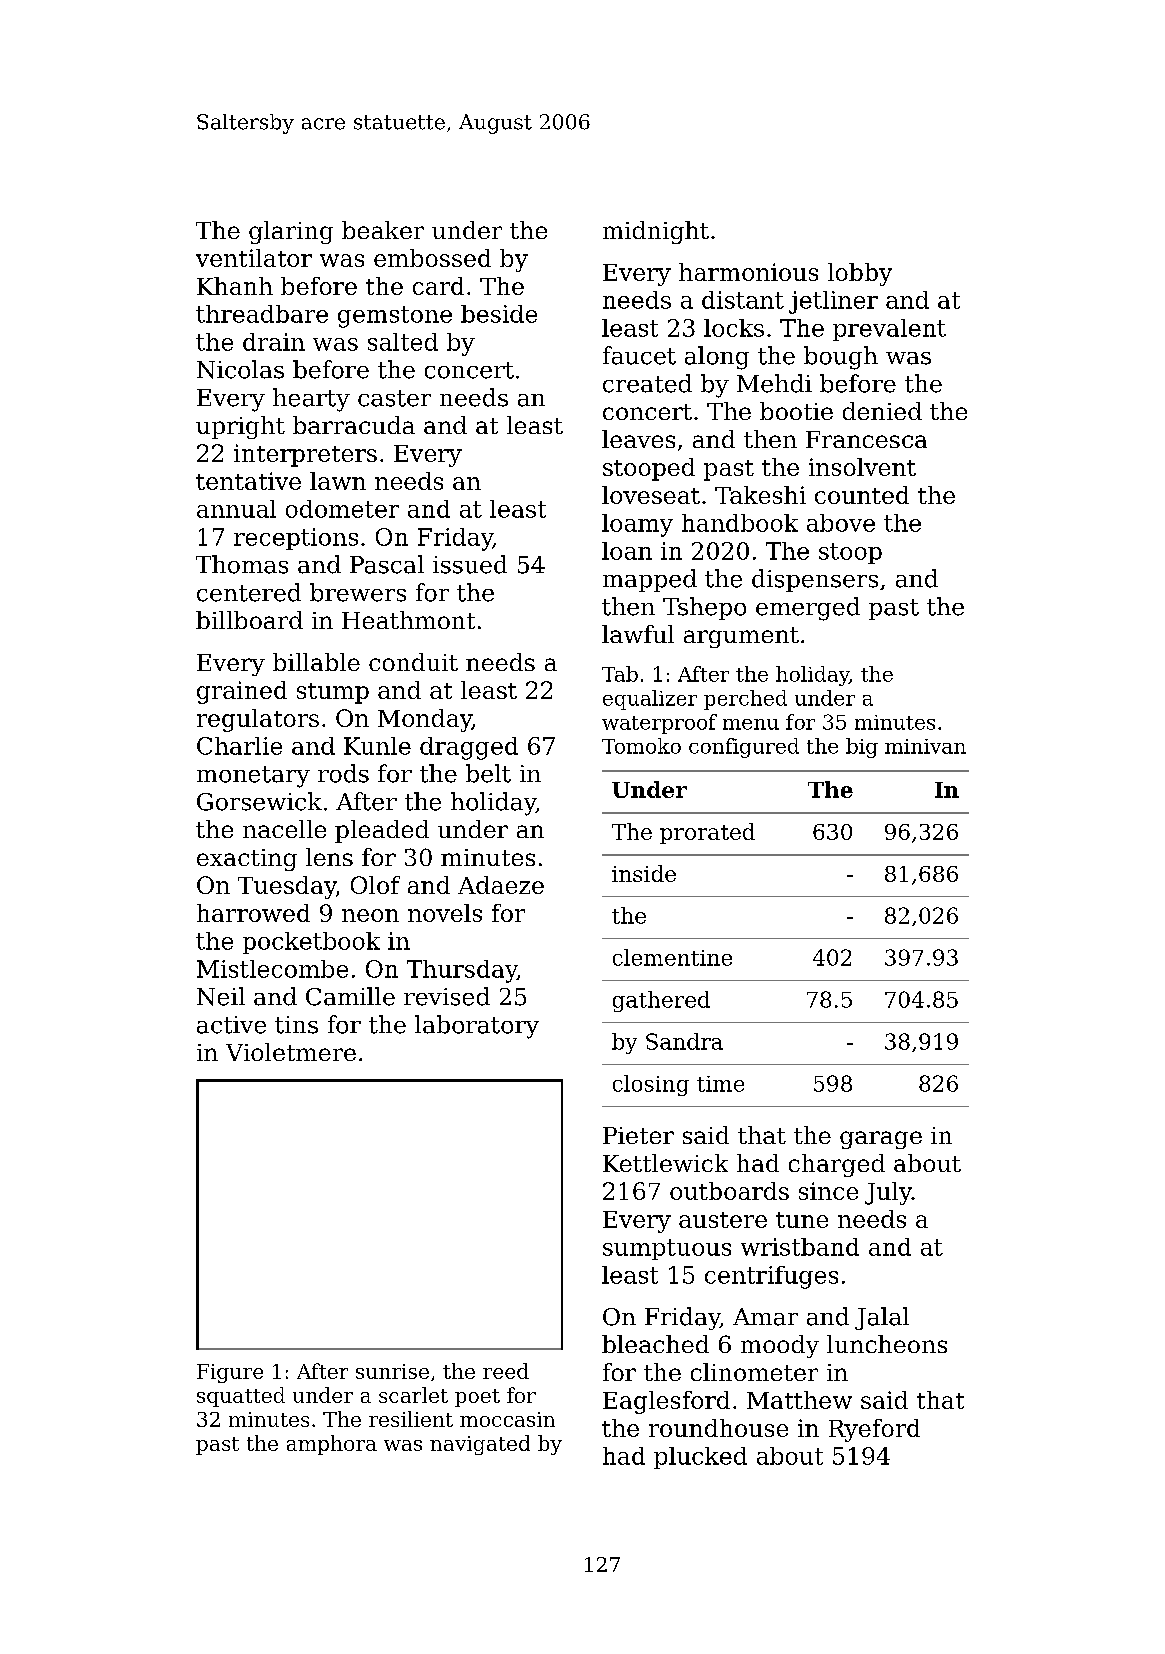 Image resolution: width=1165 pixels, height=1654 pixels. What do you see at coordinates (447, 996) in the screenshot?
I see `revised` at bounding box center [447, 996].
